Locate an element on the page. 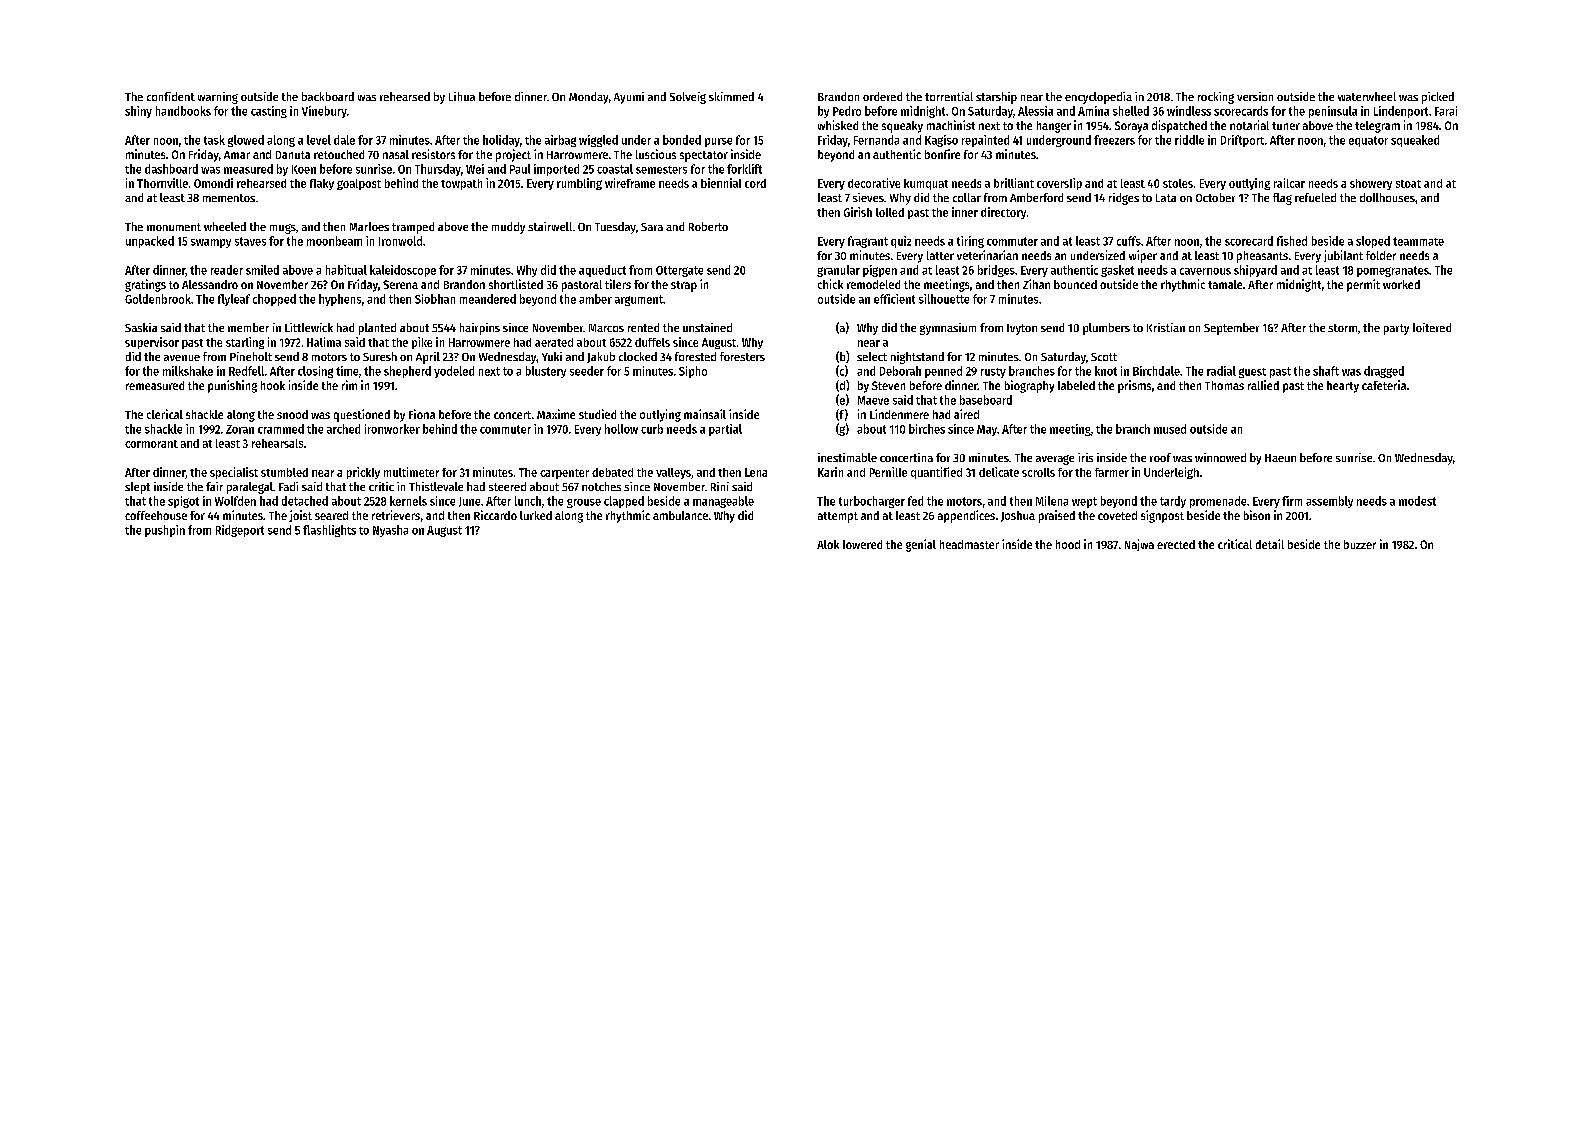  squeaked is located at coordinates (1415, 141).
